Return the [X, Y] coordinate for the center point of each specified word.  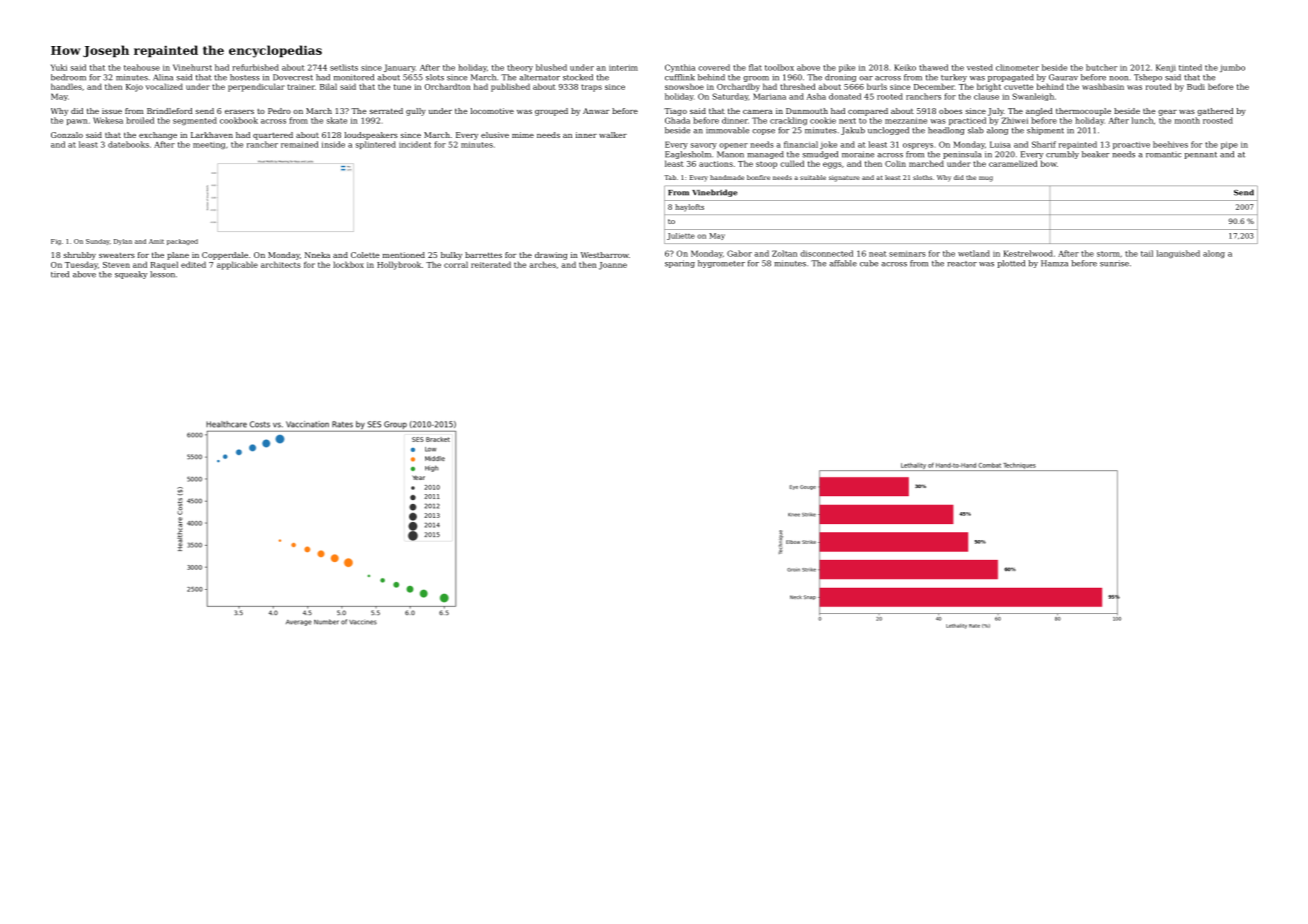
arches [542, 264]
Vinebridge [714, 193]
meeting [209, 145]
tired [60, 274]
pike [847, 68]
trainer [301, 87]
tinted [1190, 67]
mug [986, 179]
